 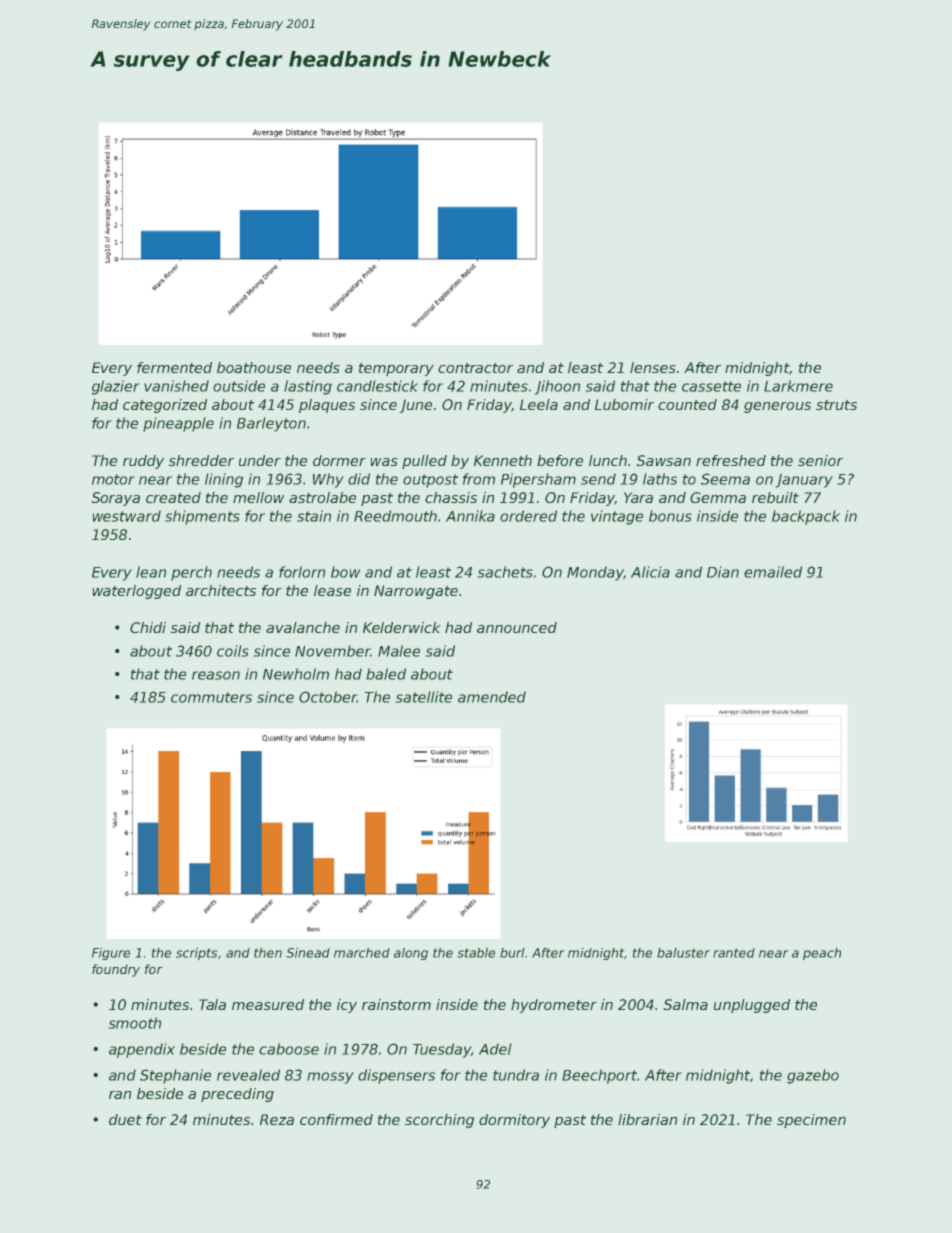 I want to click on gazebo, so click(x=813, y=1076).
